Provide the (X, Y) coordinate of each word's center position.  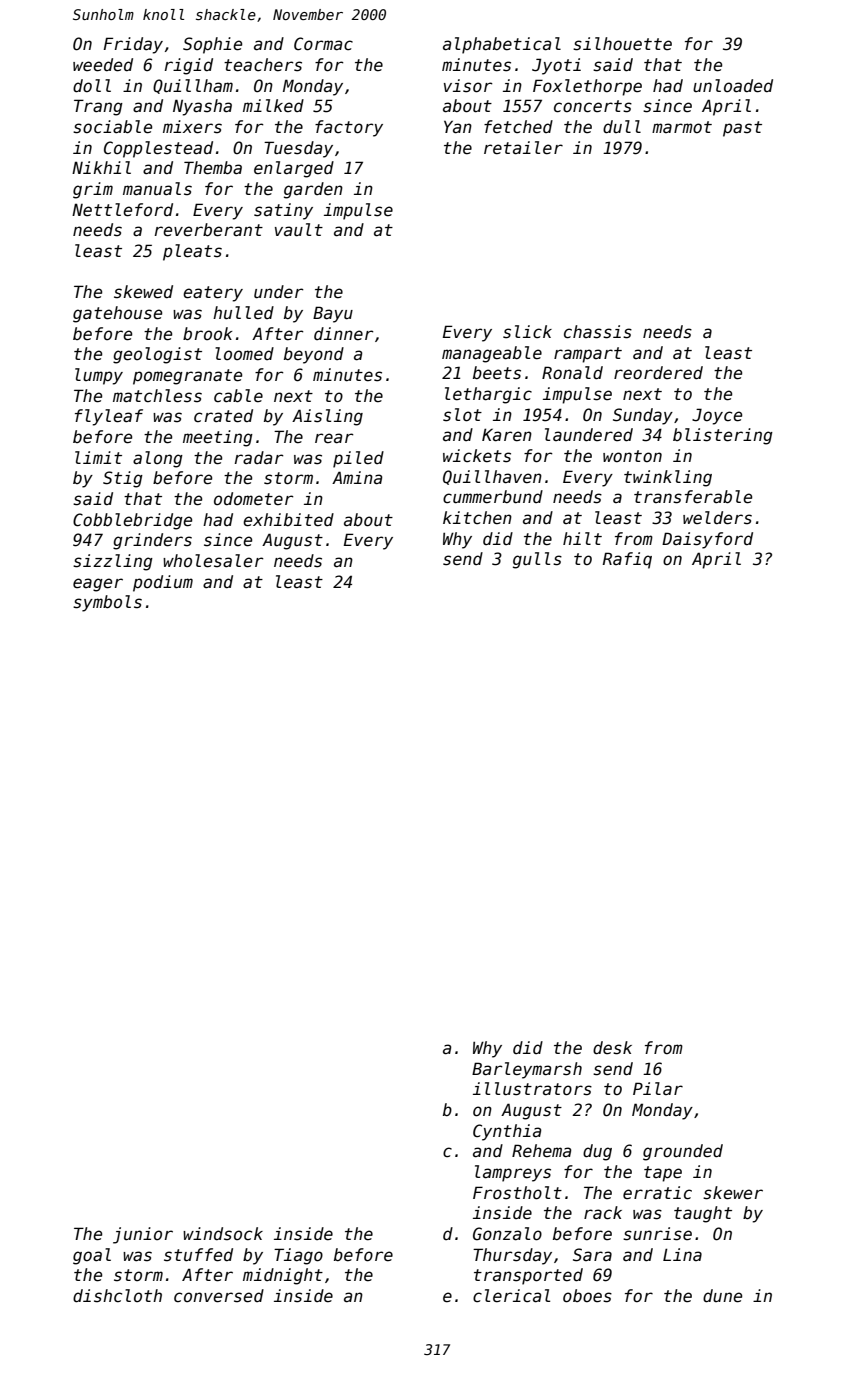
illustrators (532, 1089)
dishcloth (117, 1296)
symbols (107, 603)
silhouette (622, 44)
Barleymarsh (527, 1070)
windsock (223, 1234)
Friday (133, 45)
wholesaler (213, 561)
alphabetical (502, 45)
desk (612, 1048)
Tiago (298, 1256)
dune (722, 1296)
